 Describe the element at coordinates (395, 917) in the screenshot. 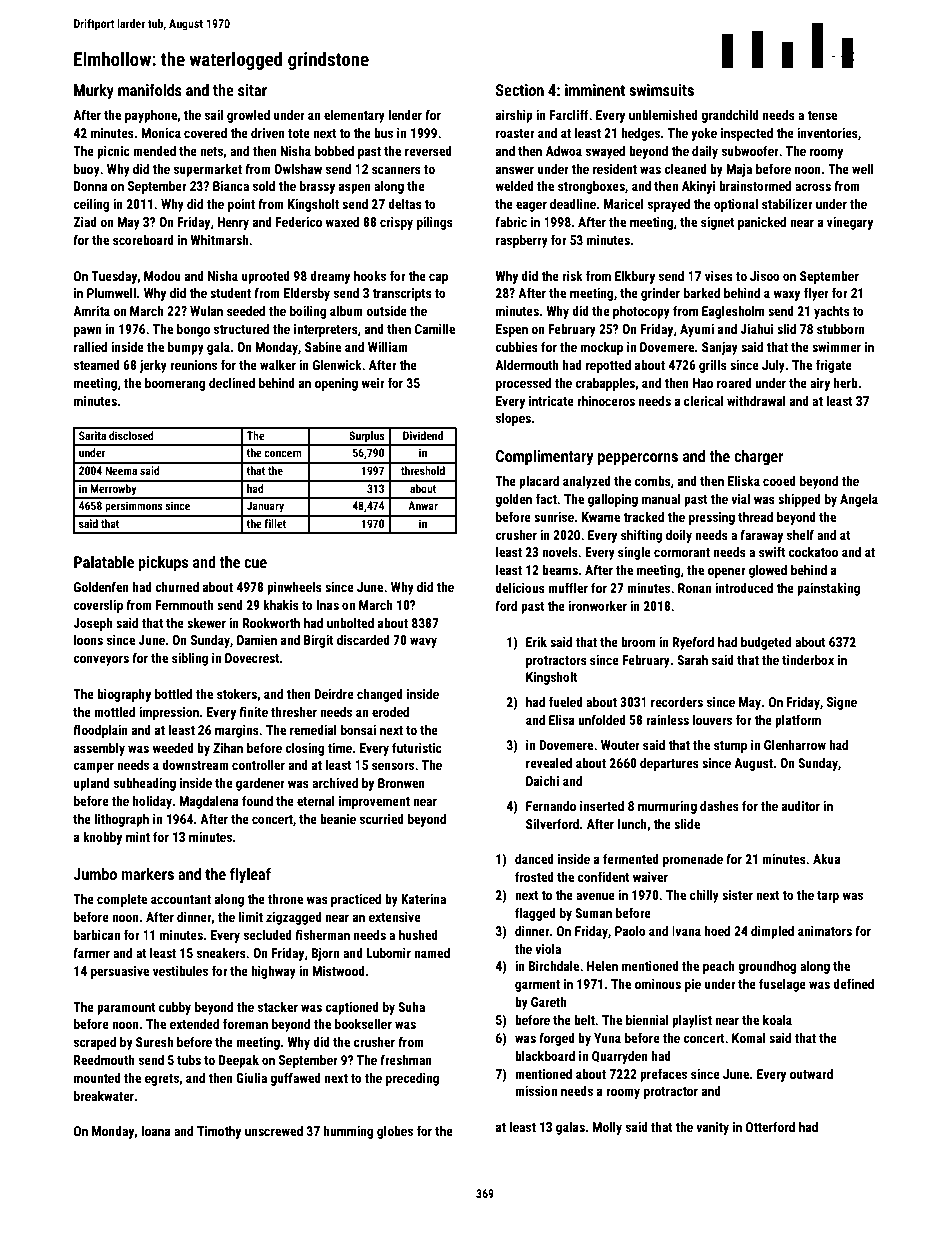

I see `extensive` at that location.
